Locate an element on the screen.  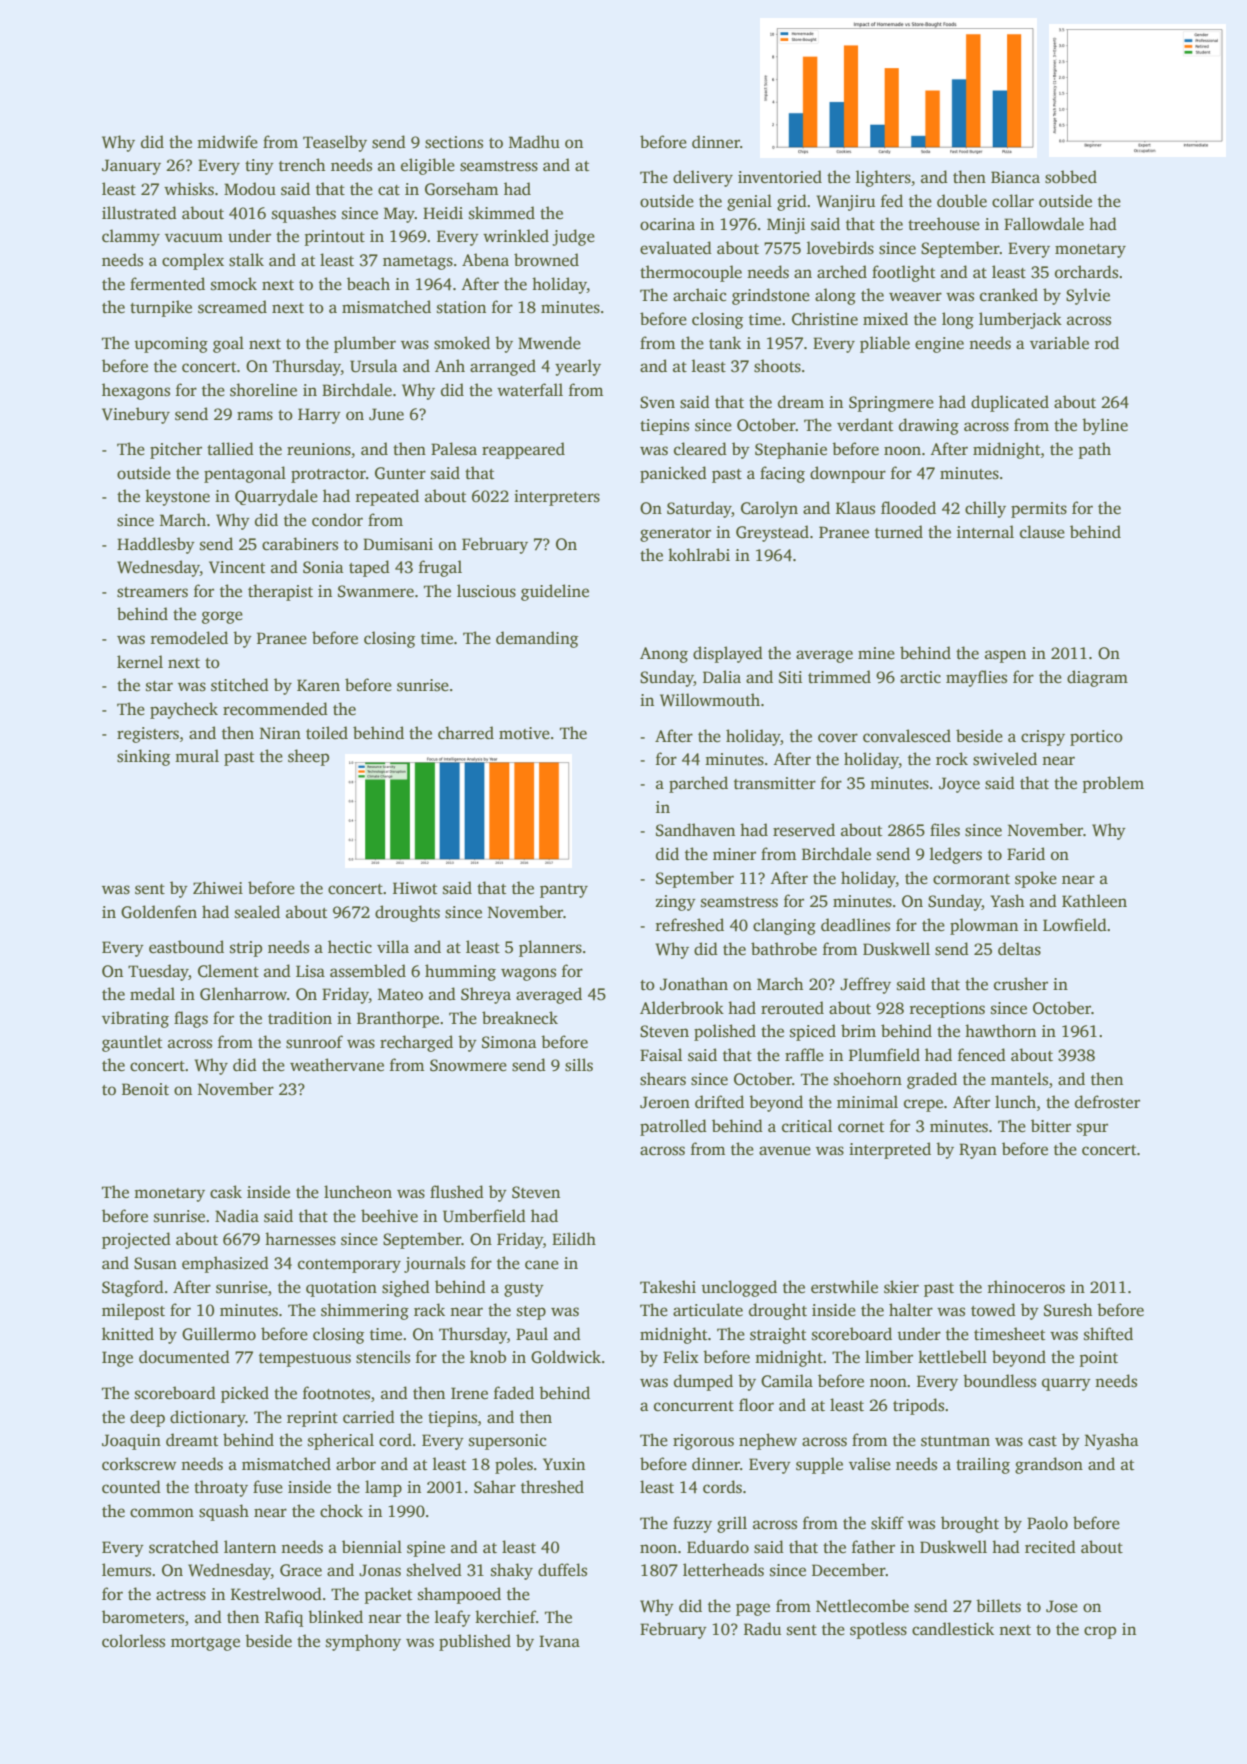
clanging is located at coordinates (784, 926).
